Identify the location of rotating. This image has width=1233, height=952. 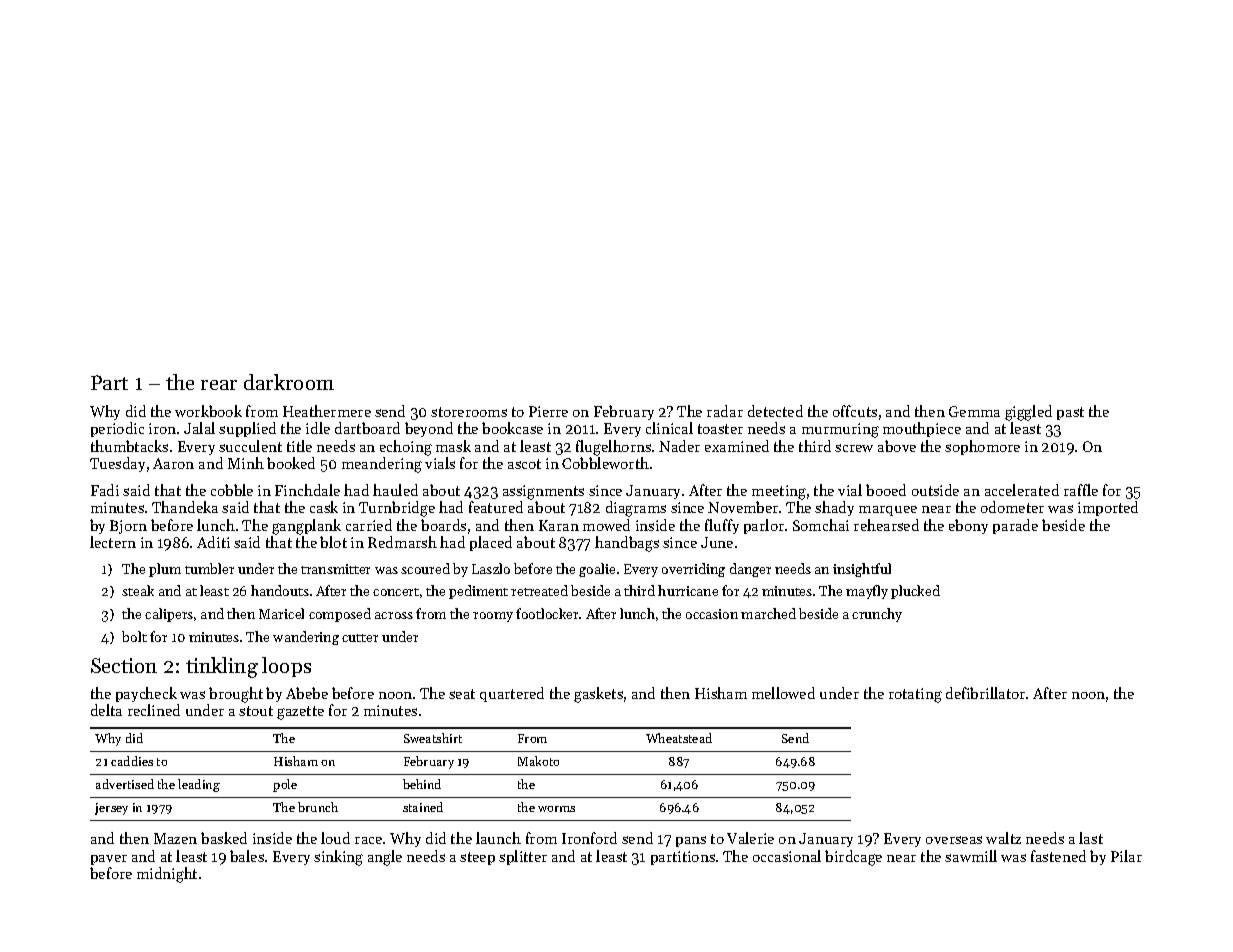
(915, 695).
